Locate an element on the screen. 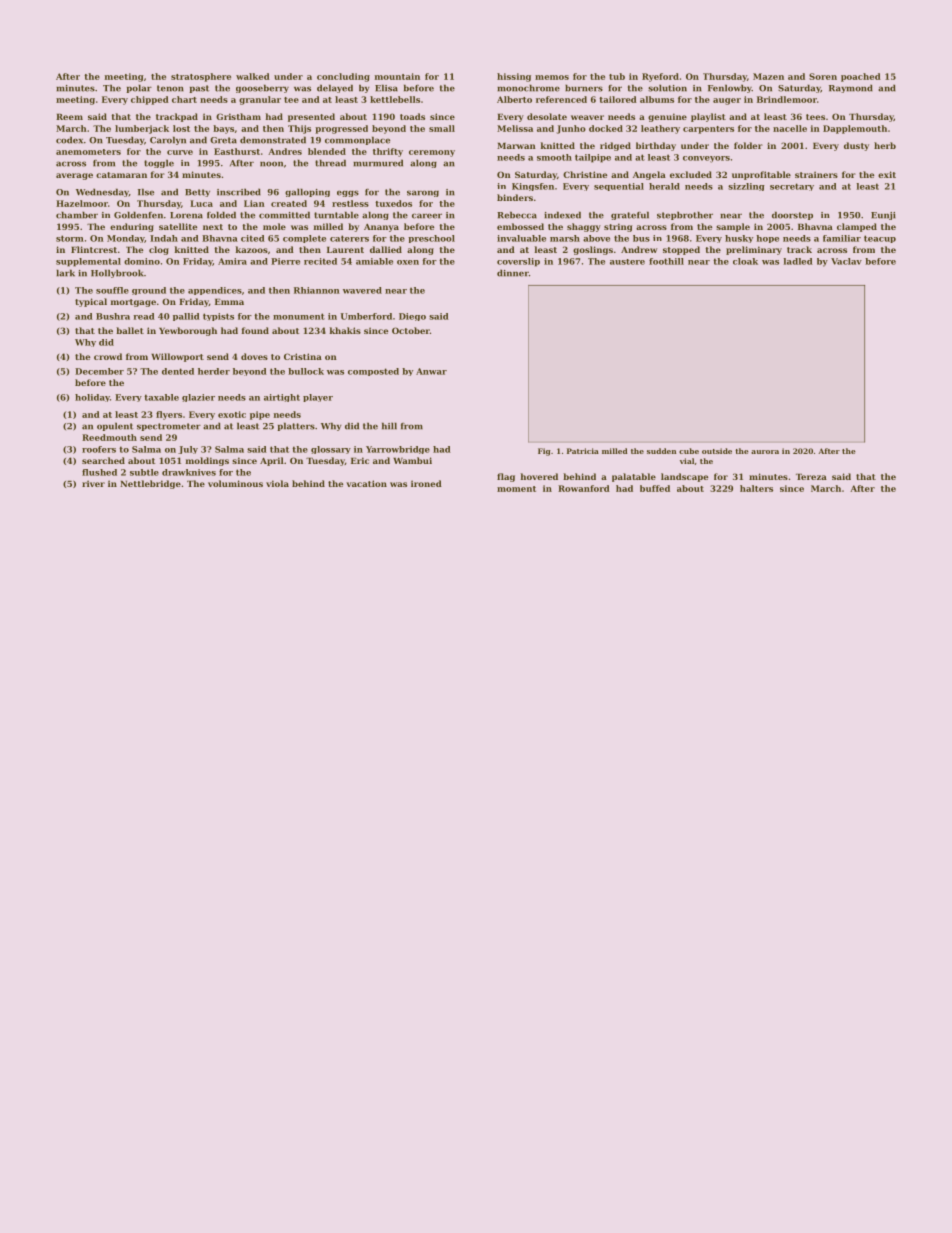 This screenshot has height=1233, width=952. Soren is located at coordinates (823, 76).
